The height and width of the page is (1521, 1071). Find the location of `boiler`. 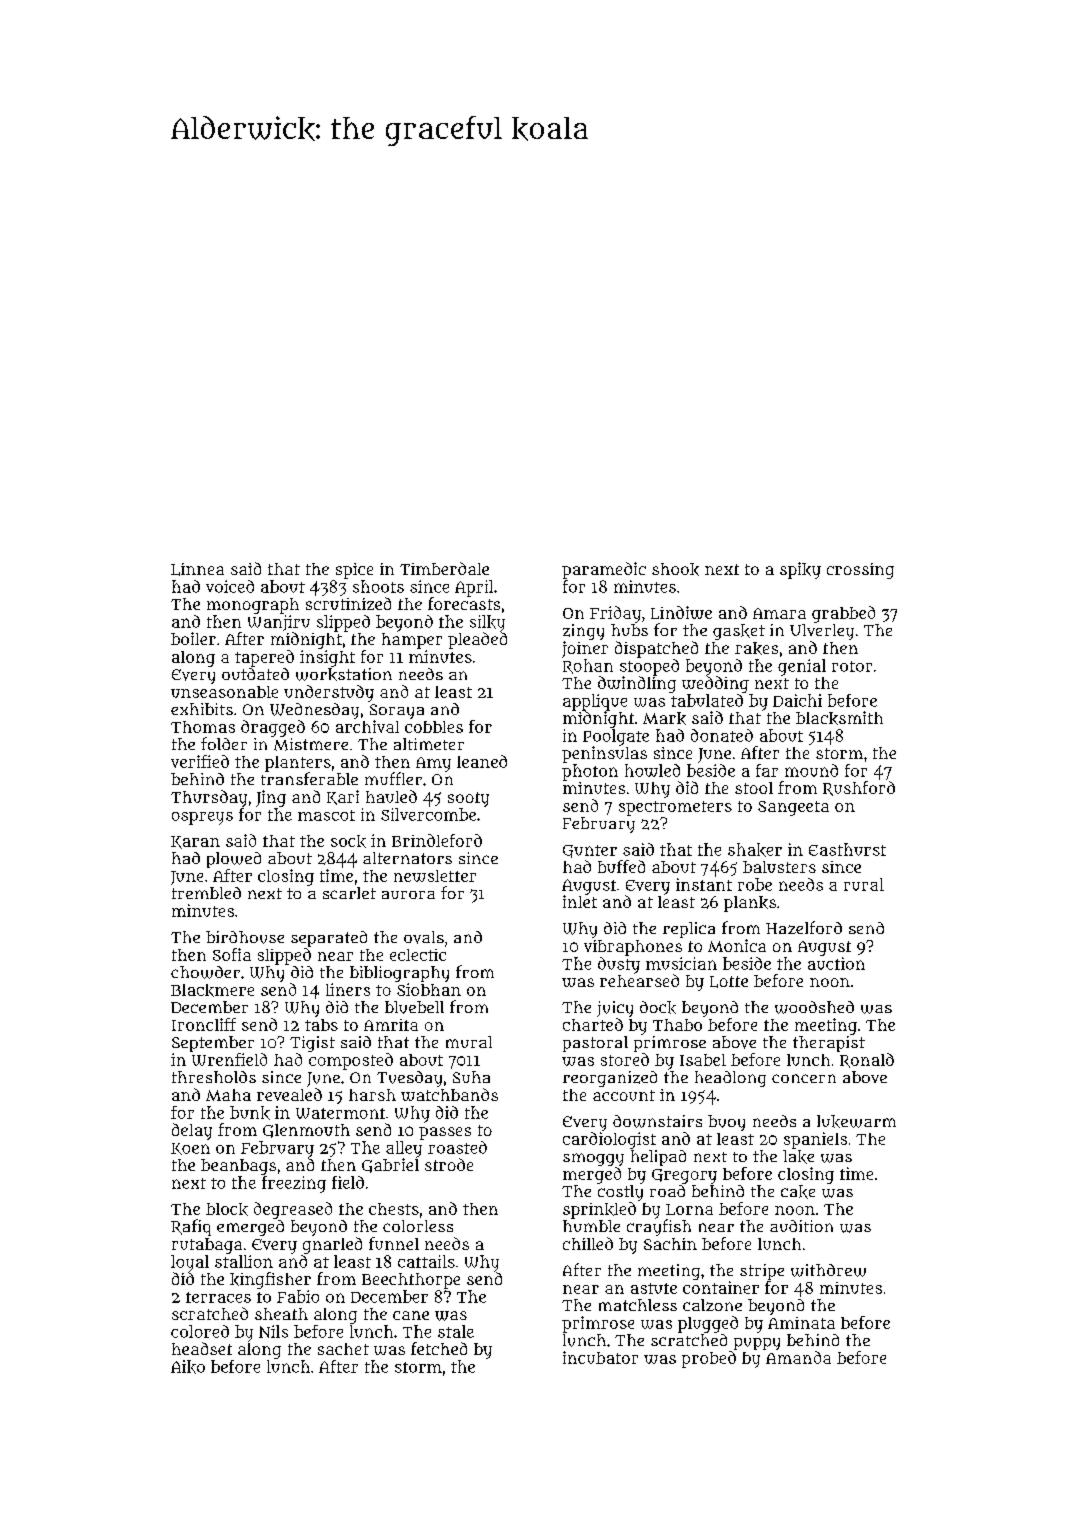

boiler is located at coordinates (193, 638).
